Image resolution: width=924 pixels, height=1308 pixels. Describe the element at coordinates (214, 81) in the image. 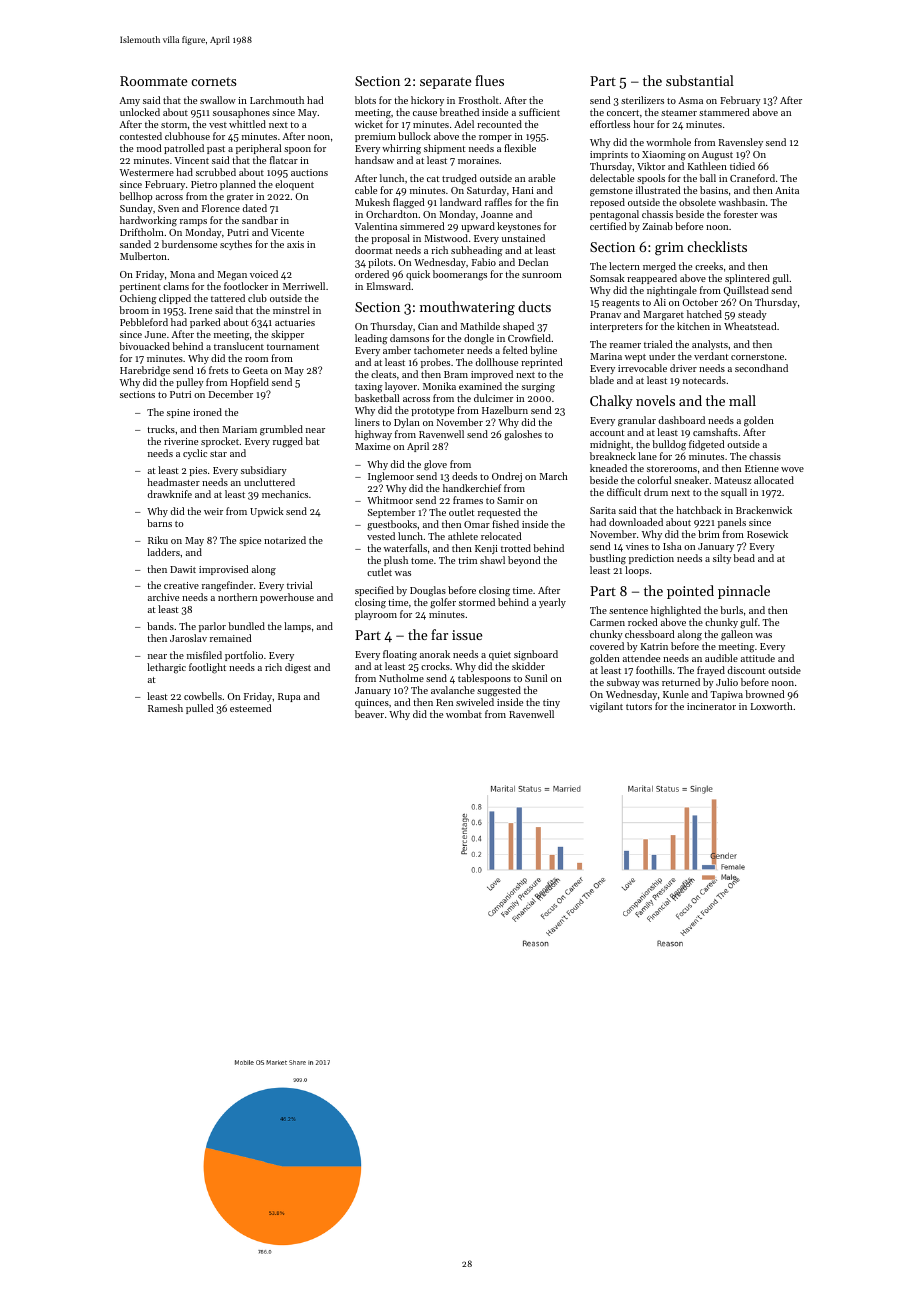

I see `cornets` at that location.
